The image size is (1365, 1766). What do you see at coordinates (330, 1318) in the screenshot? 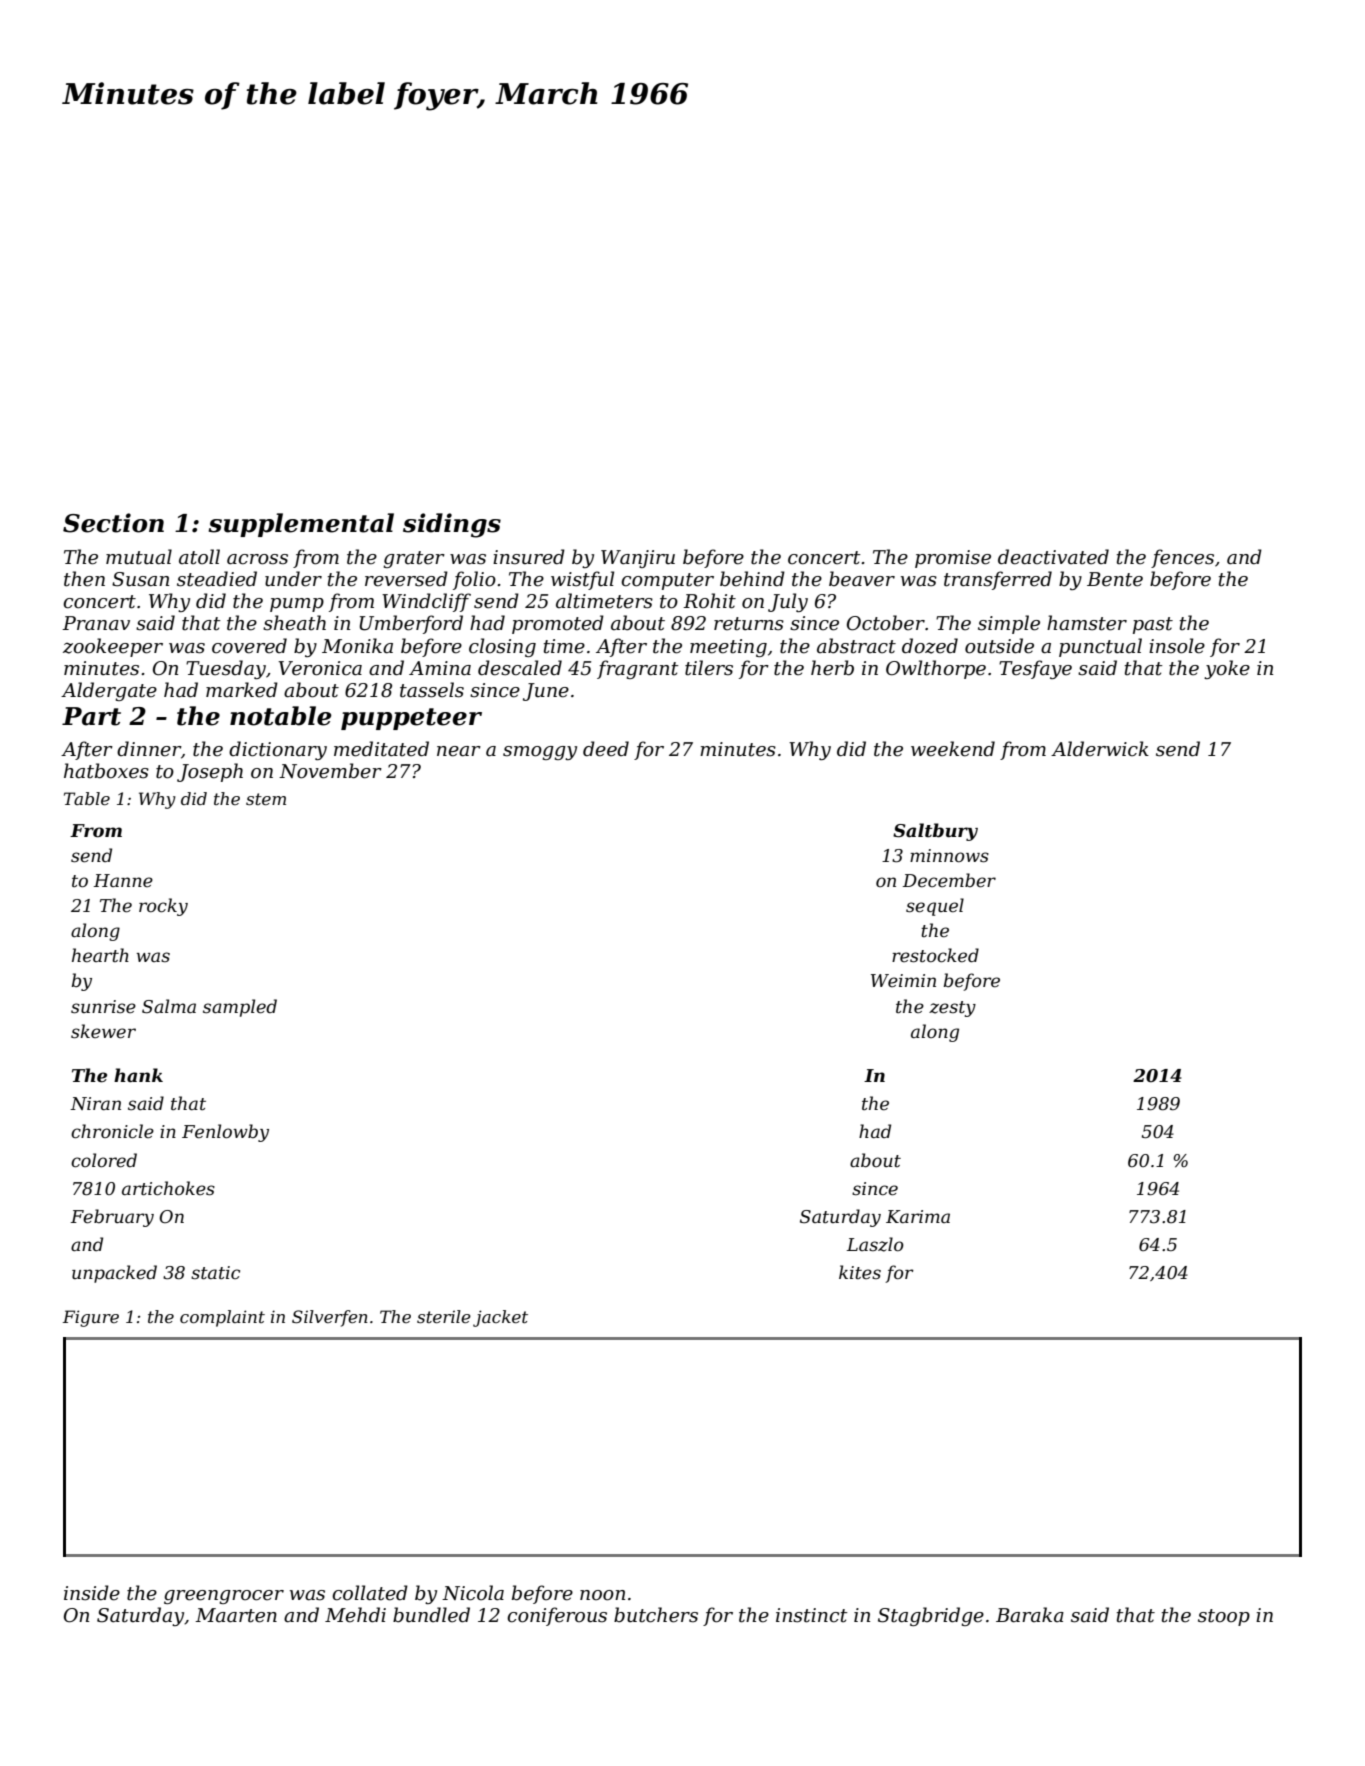
I see `Silverfen` at bounding box center [330, 1318].
